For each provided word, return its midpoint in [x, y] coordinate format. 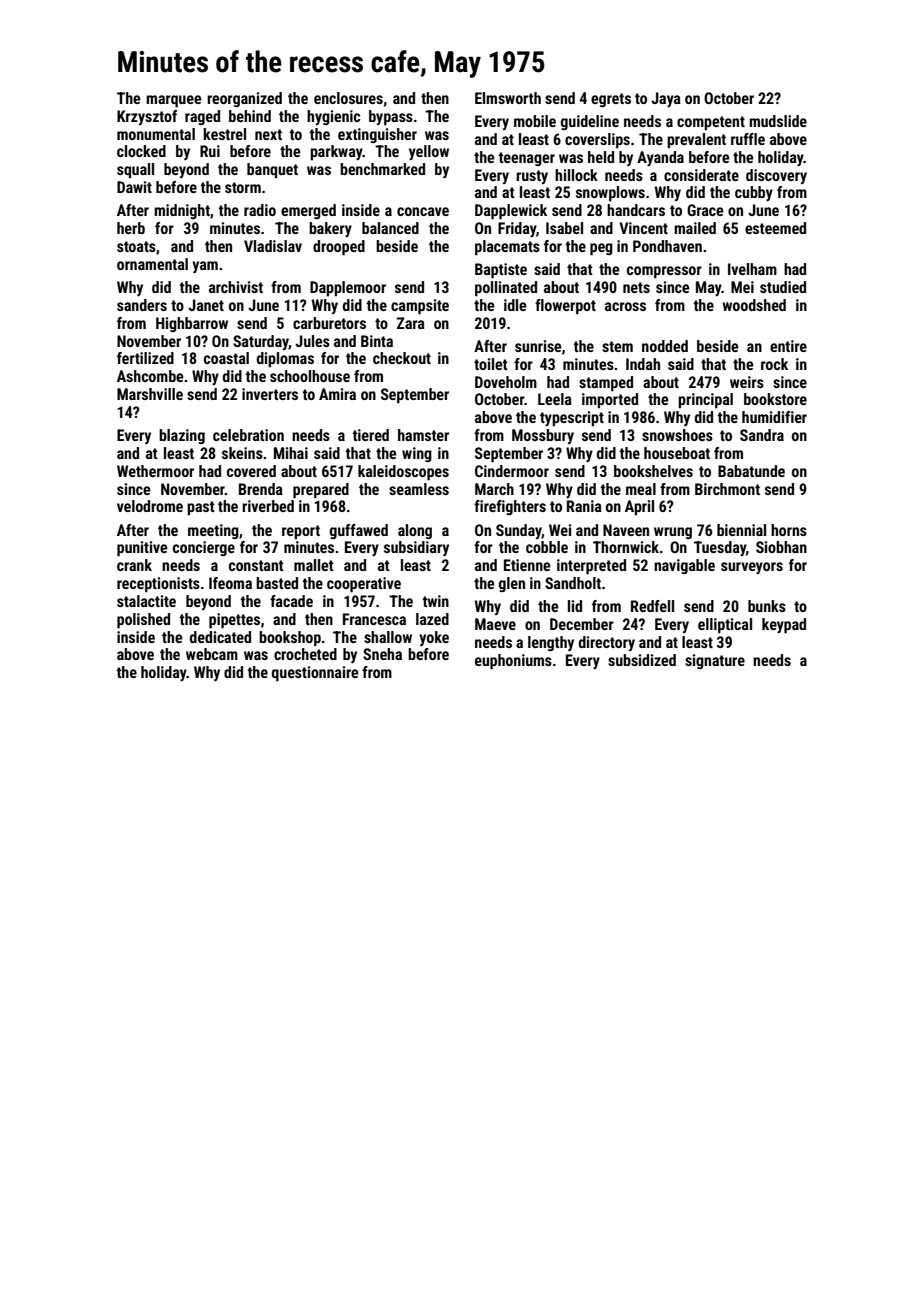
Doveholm [506, 382]
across [625, 306]
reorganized [244, 99]
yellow [429, 152]
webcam [212, 654]
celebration [248, 435]
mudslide [778, 121]
